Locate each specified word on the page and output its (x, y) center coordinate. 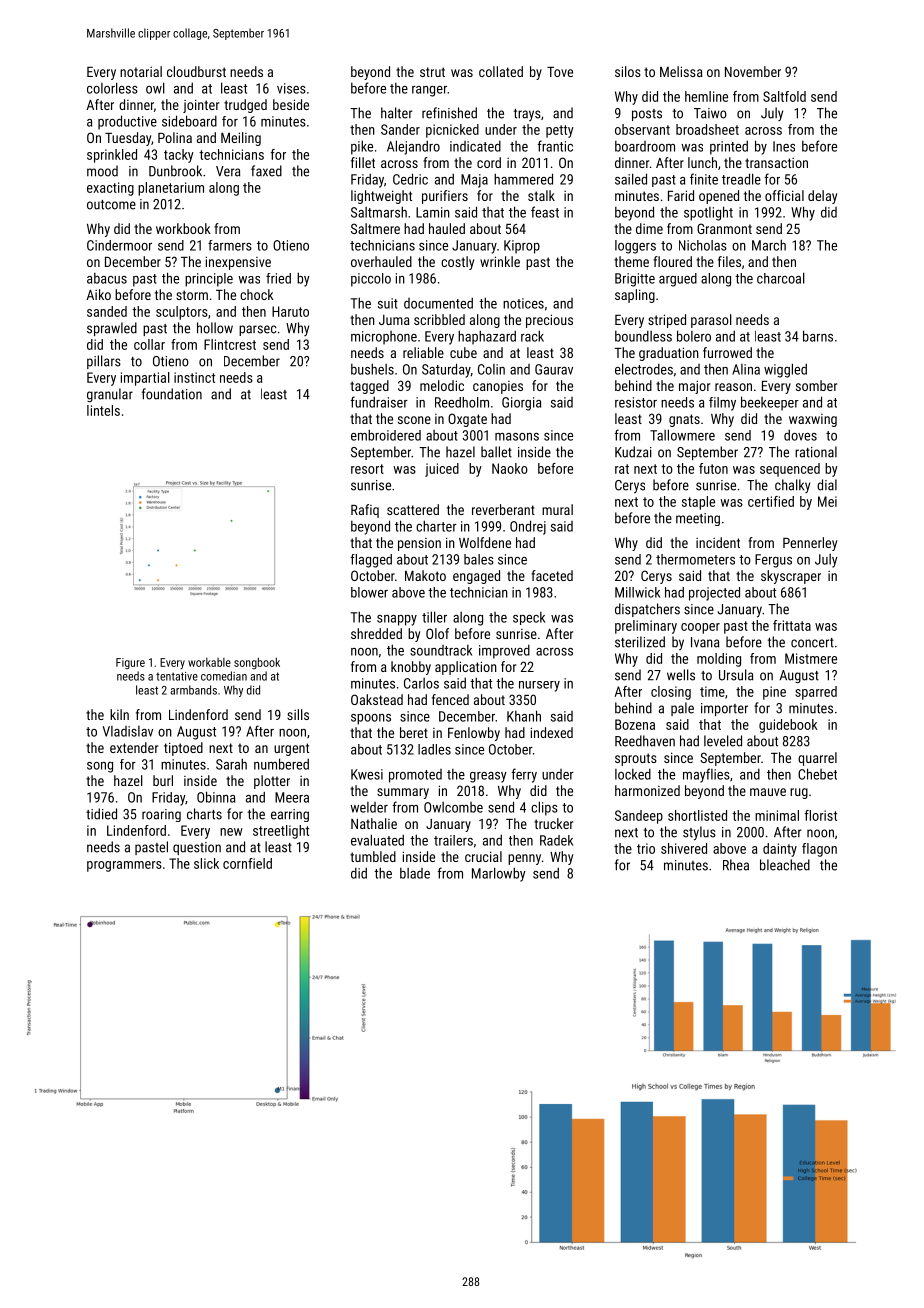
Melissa (681, 71)
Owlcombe (453, 807)
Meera (292, 797)
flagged (371, 561)
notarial (141, 71)
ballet (496, 452)
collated (501, 71)
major (694, 387)
